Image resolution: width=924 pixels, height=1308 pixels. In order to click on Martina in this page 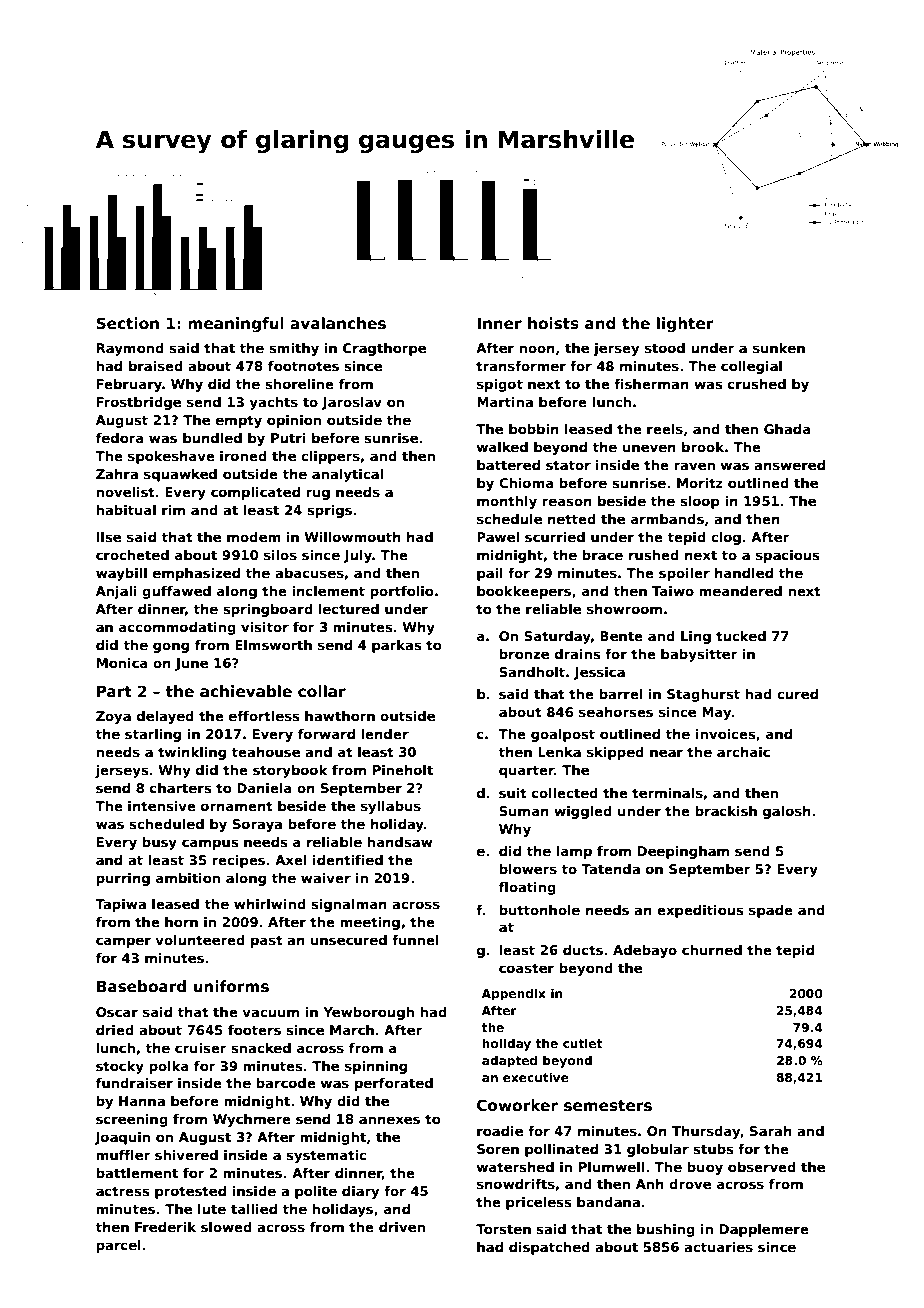, I will do `click(505, 402)`.
